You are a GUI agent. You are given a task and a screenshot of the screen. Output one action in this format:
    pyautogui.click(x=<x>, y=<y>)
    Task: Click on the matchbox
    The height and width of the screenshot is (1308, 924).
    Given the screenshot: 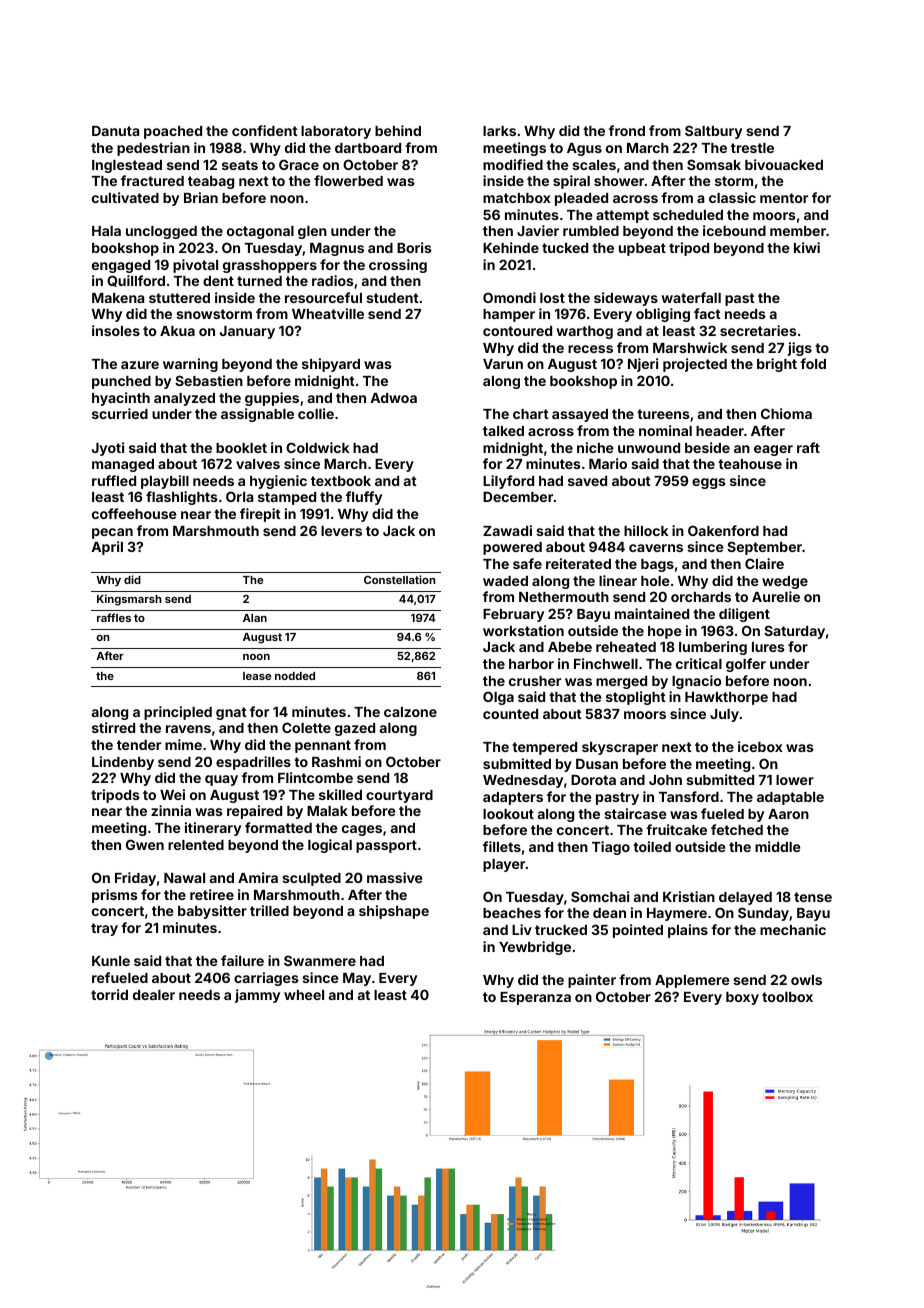 What is the action you would take?
    pyautogui.click(x=517, y=198)
